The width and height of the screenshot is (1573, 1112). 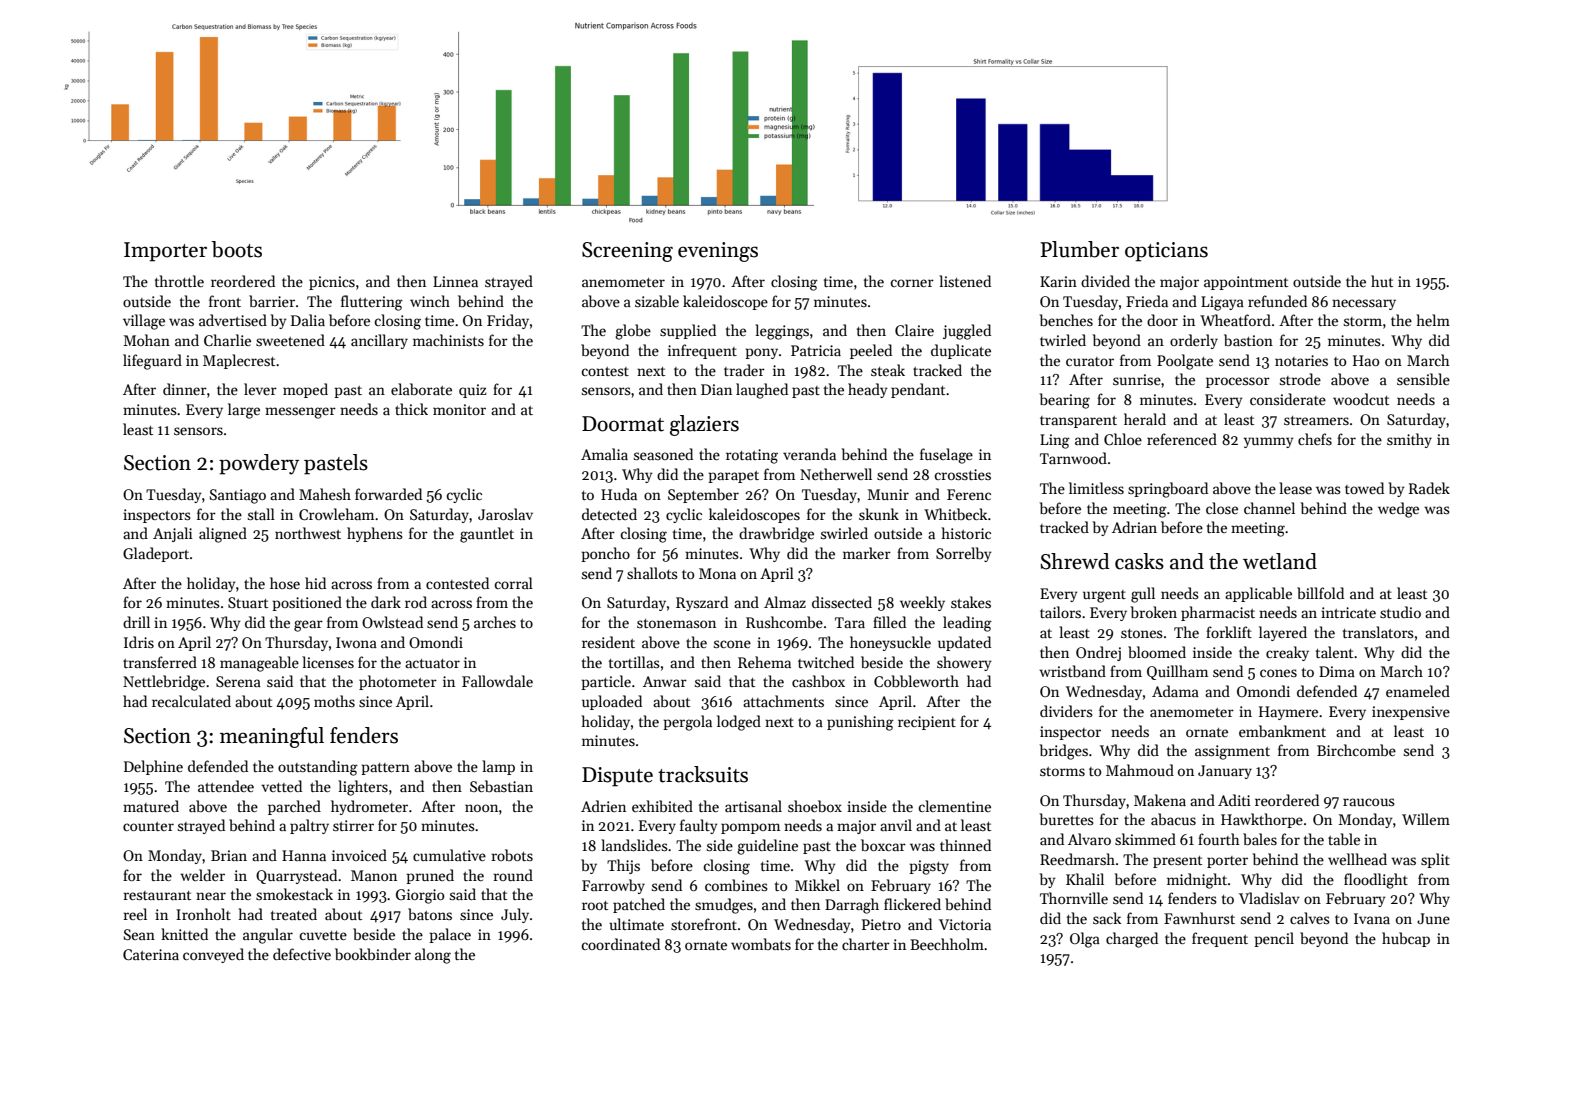 I want to click on casks, so click(x=1139, y=561).
